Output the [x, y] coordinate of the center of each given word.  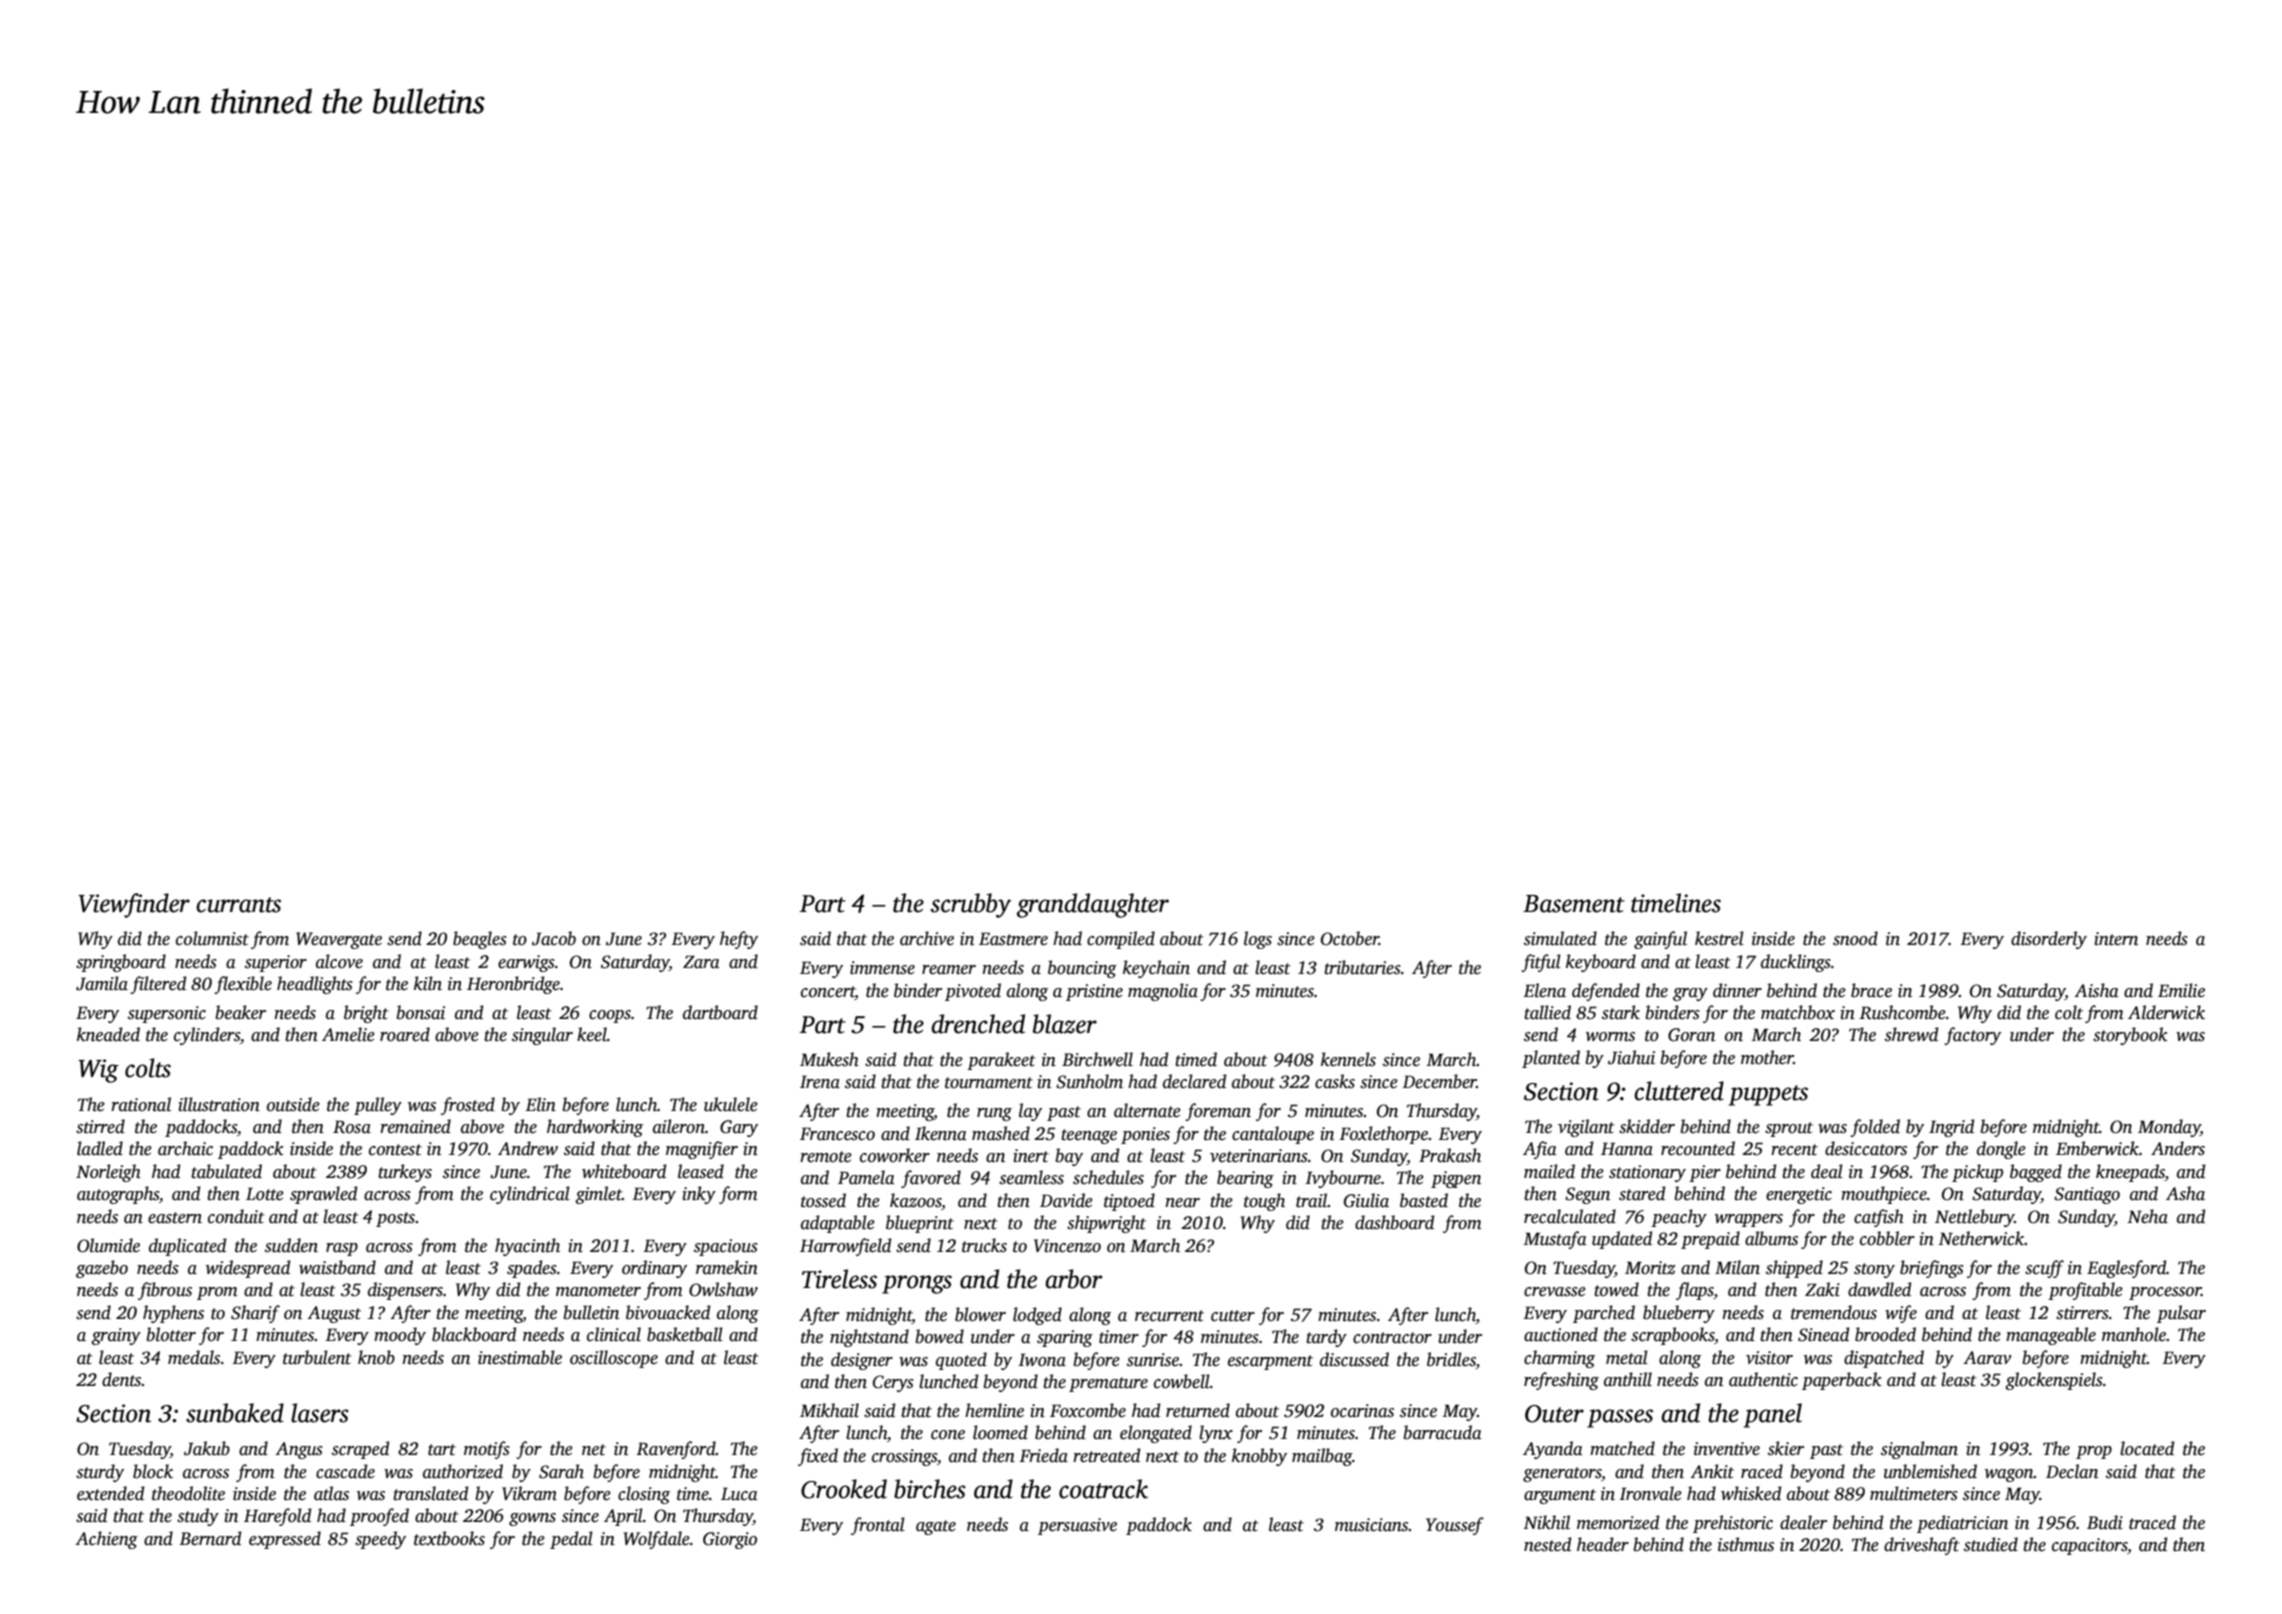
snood [1855, 938]
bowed [939, 1336]
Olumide [108, 1245]
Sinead [1823, 1334]
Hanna [1627, 1149]
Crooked [844, 1489]
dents [122, 1379]
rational [141, 1104]
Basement [1574, 904]
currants [238, 905]
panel [1773, 1415]
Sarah [561, 1471]
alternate [1147, 1110]
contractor [1392, 1338]
